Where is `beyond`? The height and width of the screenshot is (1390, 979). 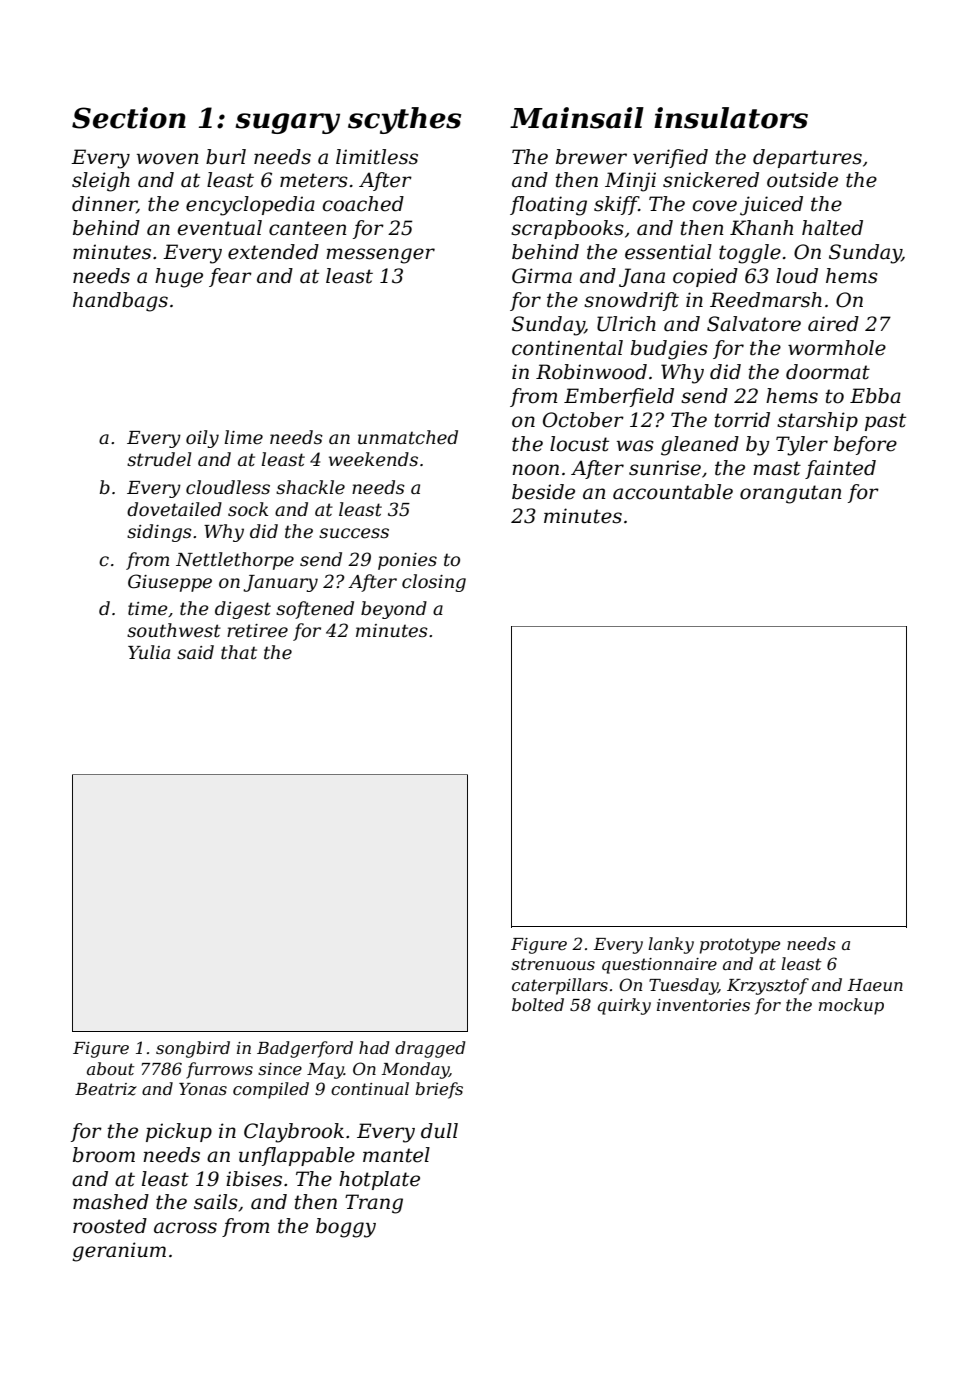 beyond is located at coordinates (394, 610).
